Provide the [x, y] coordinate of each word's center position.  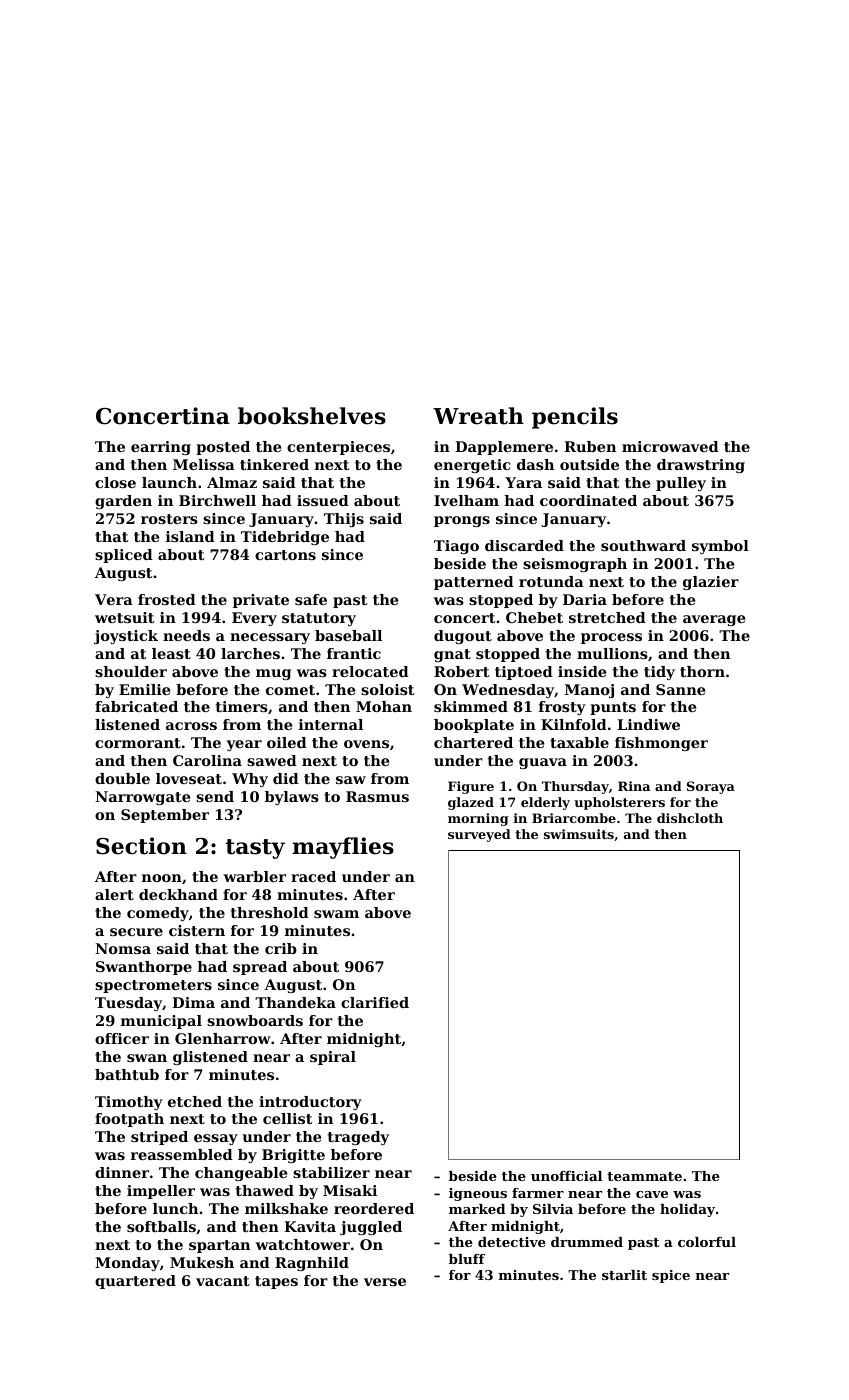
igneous [478, 1194]
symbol [720, 547]
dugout [463, 637]
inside [582, 671]
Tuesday [128, 1004]
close [115, 482]
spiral [333, 1058]
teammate [644, 1176]
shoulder [131, 671]
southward [643, 545]
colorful [707, 1242]
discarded [524, 545]
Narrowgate [142, 798]
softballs [161, 1226]
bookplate [474, 726]
